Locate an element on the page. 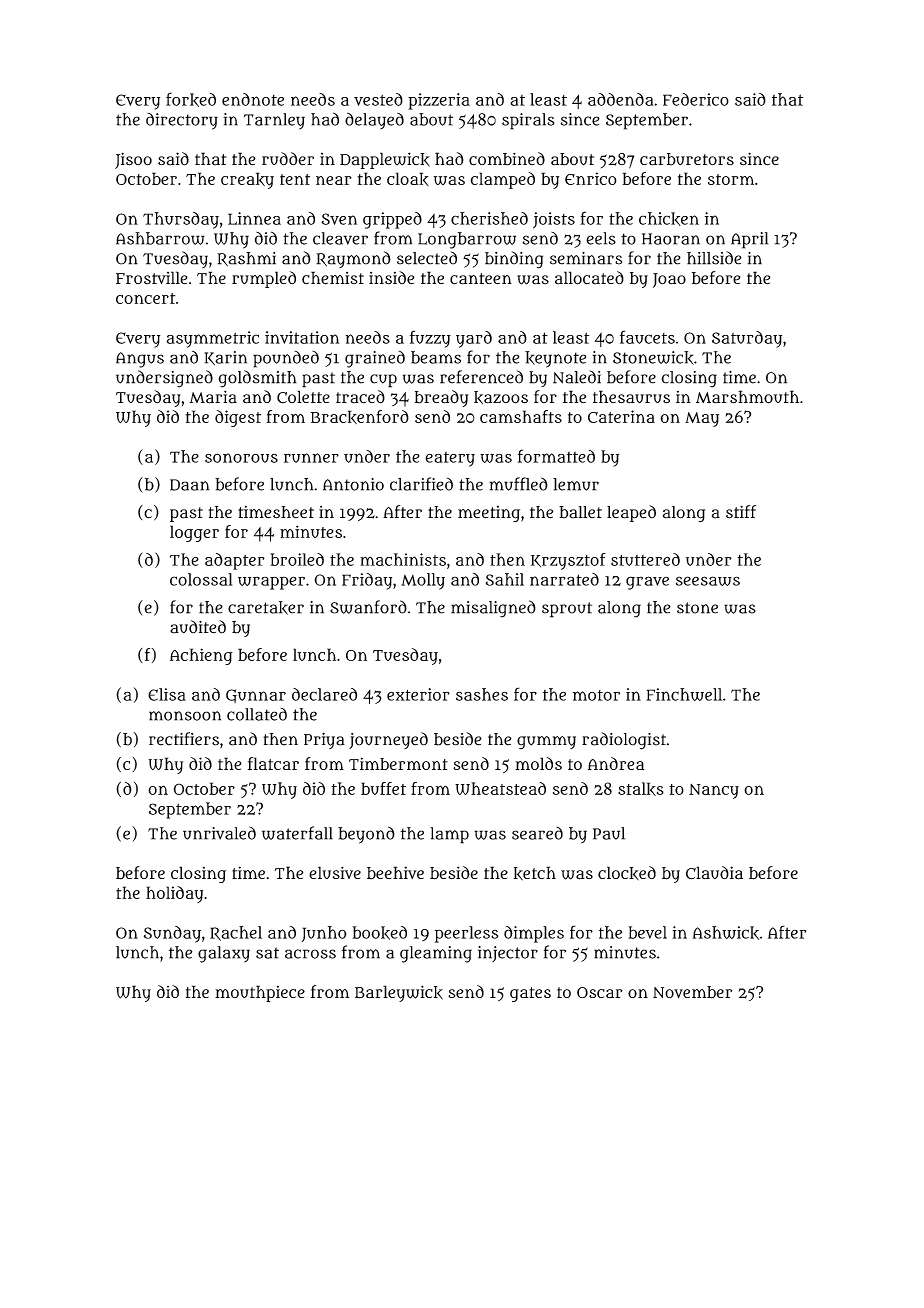 This document has width=924, height=1308. Daan is located at coordinates (189, 485).
